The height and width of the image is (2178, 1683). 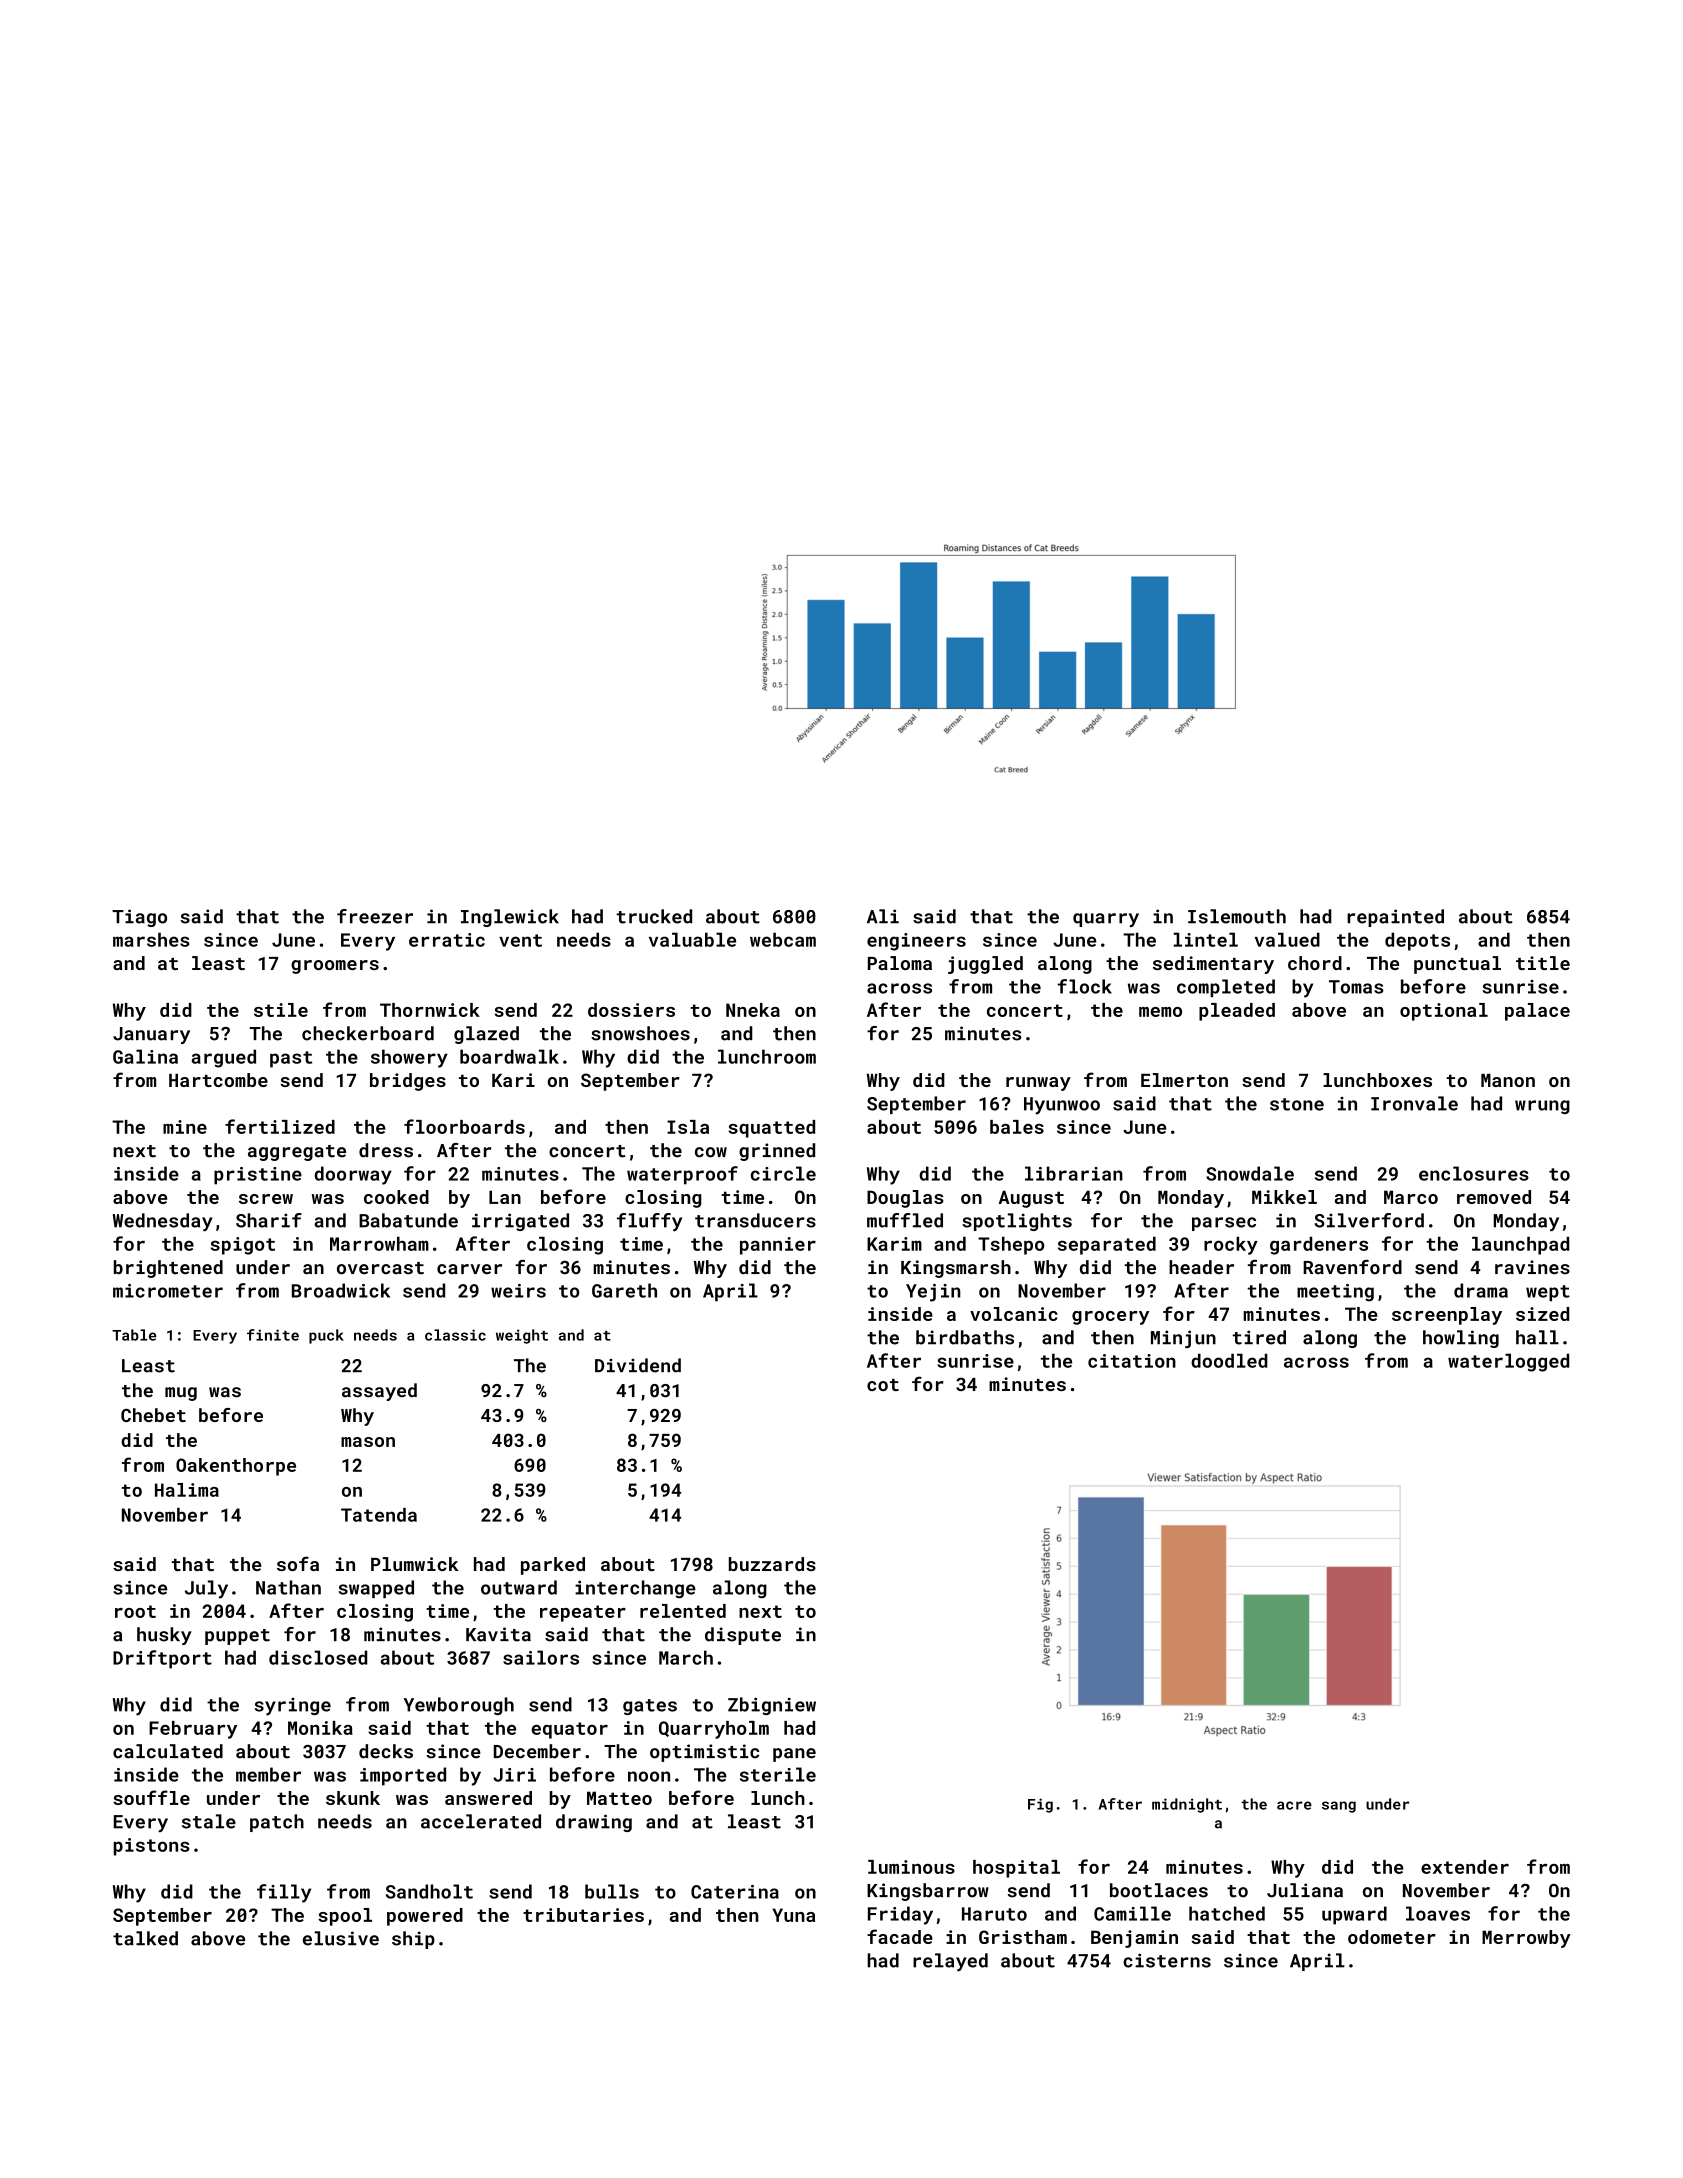 I want to click on glazed, so click(x=486, y=1035).
